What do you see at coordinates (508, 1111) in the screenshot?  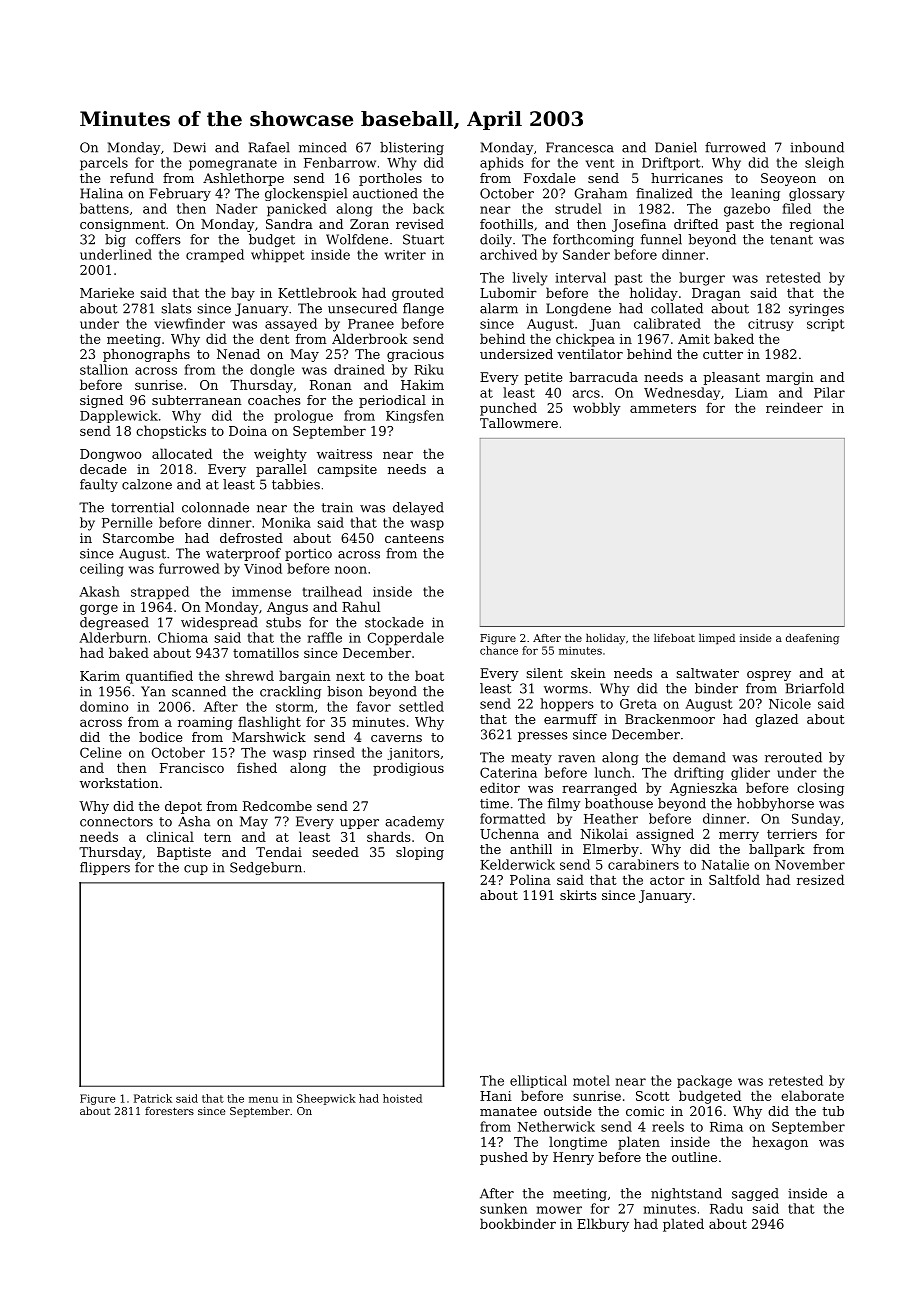 I see `manatee` at bounding box center [508, 1111].
